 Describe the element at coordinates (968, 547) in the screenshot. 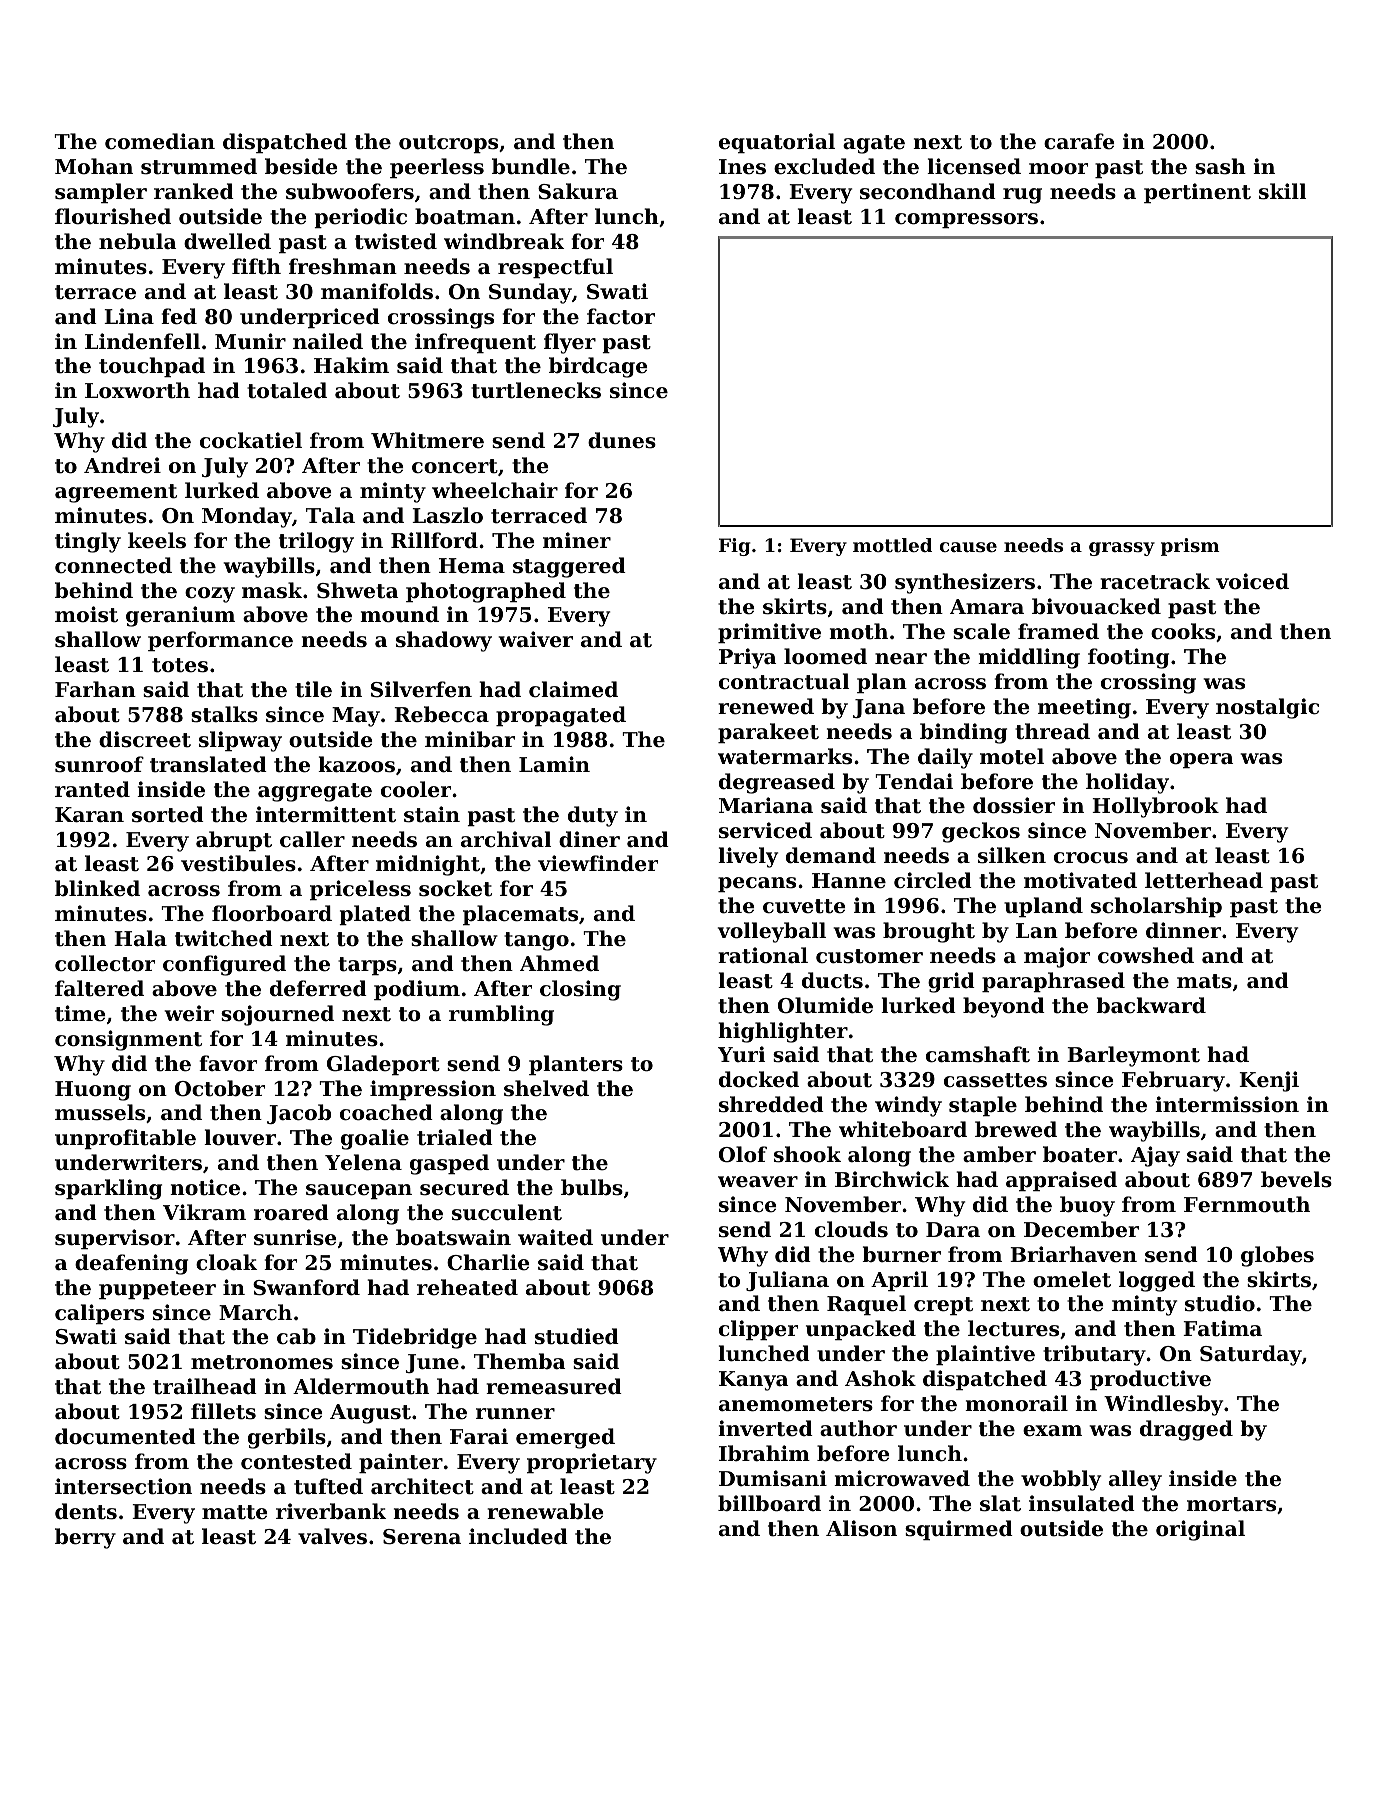

I see `cause` at that location.
